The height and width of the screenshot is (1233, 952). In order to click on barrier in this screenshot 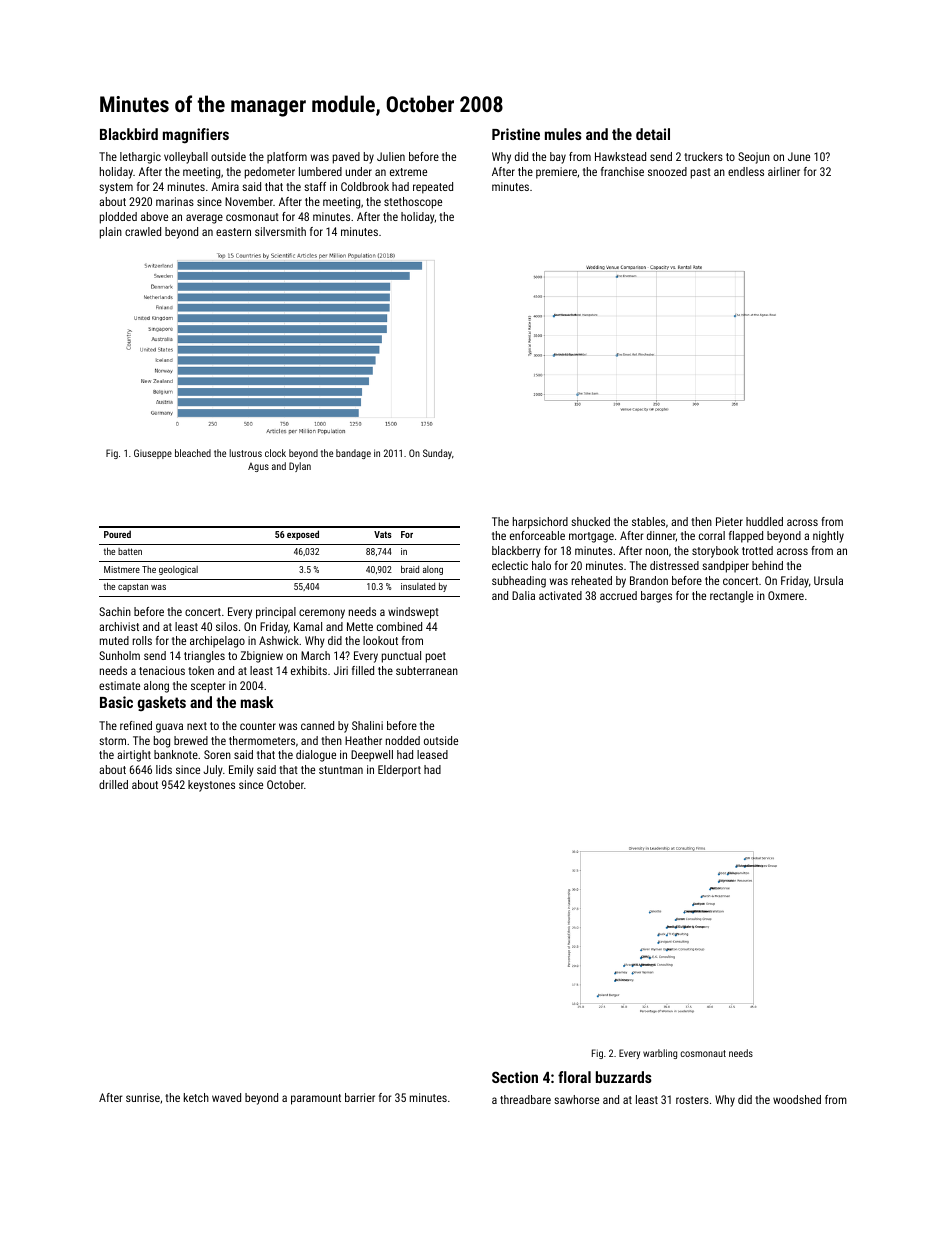, I will do `click(360, 1097)`.
